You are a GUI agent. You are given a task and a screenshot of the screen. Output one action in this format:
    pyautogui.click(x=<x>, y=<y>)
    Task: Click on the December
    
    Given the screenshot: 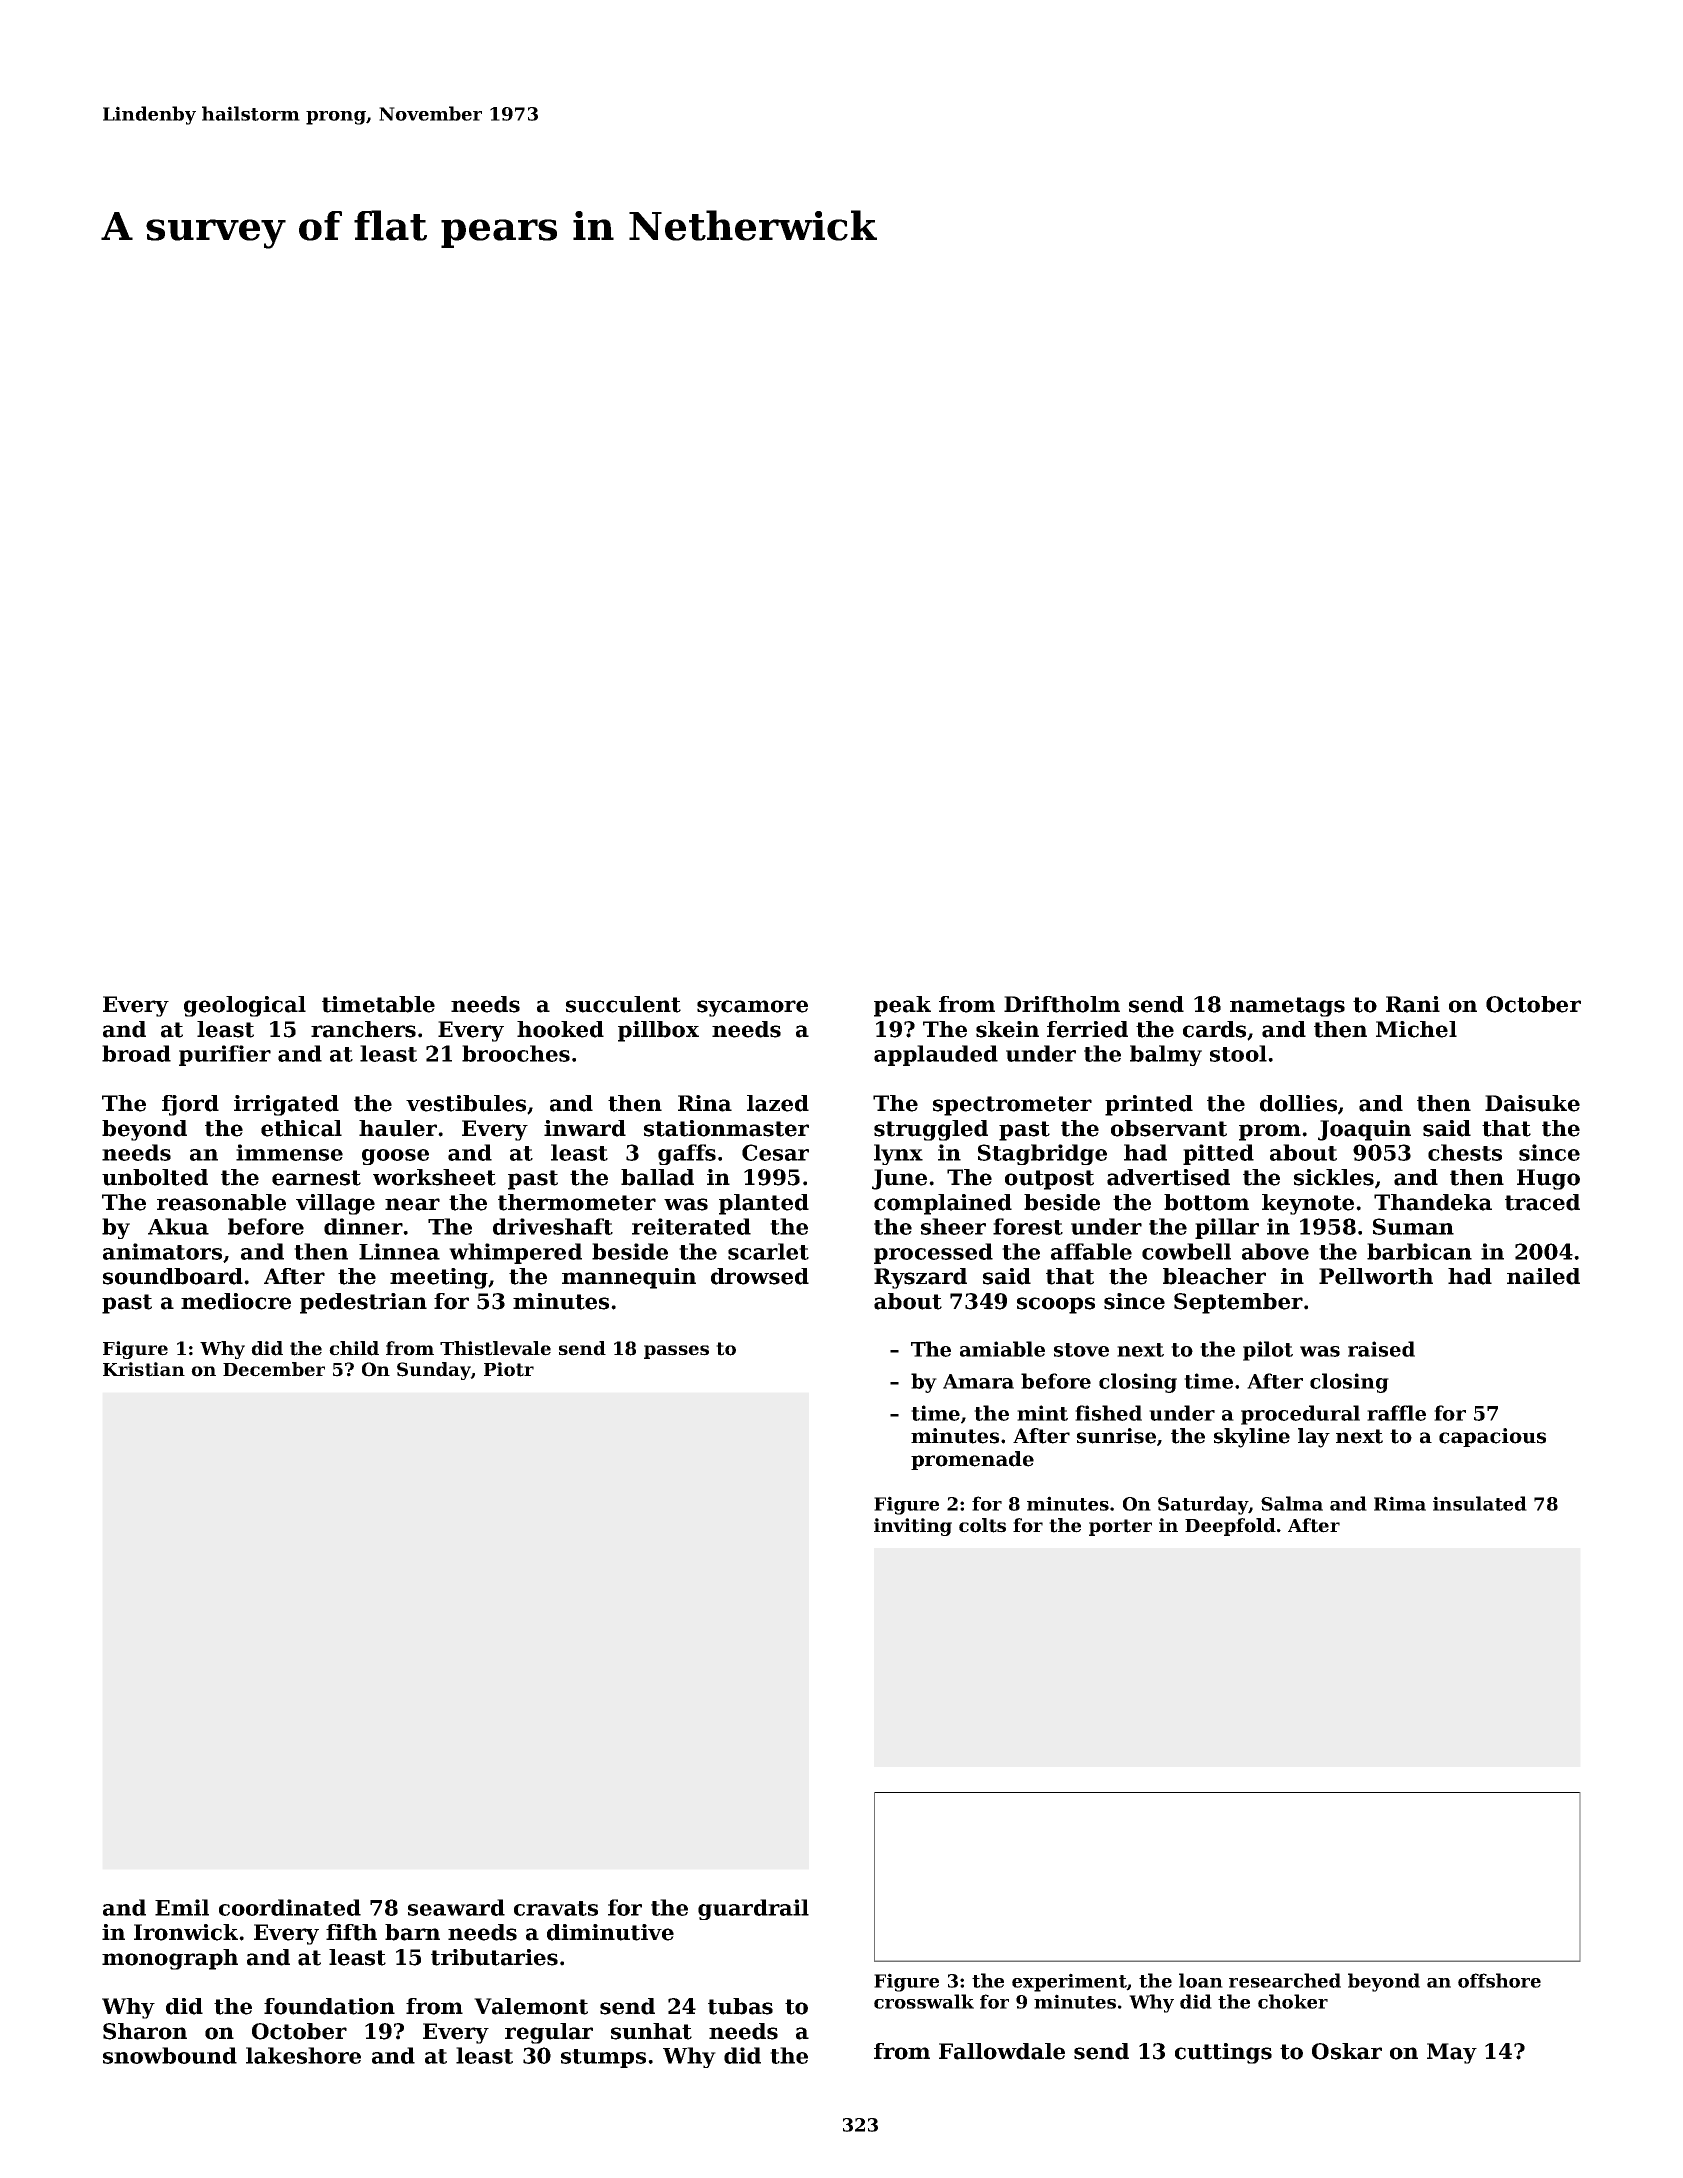 What is the action you would take?
    pyautogui.click(x=274, y=1369)
